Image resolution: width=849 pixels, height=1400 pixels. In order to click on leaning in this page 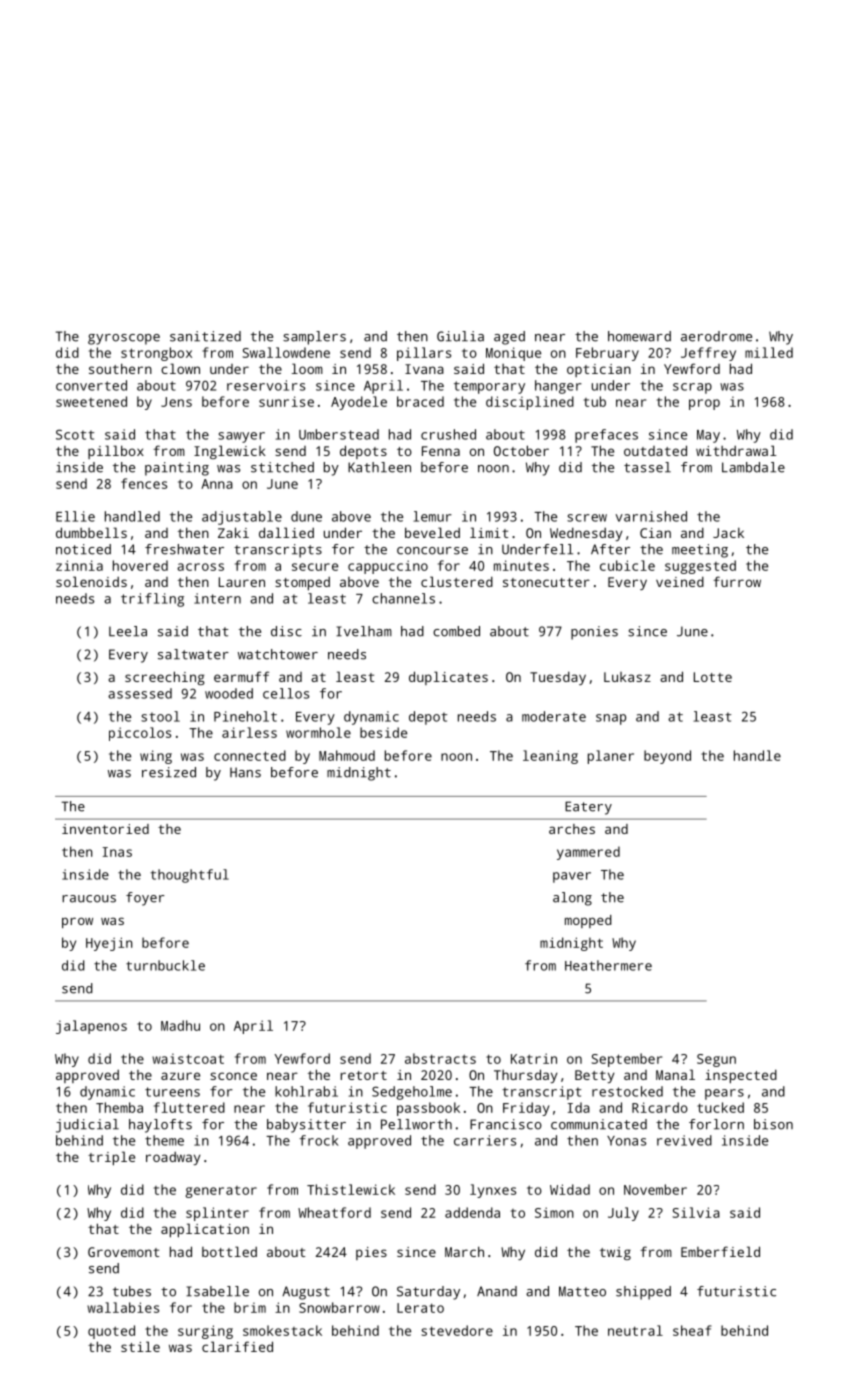, I will do `click(550, 757)`.
